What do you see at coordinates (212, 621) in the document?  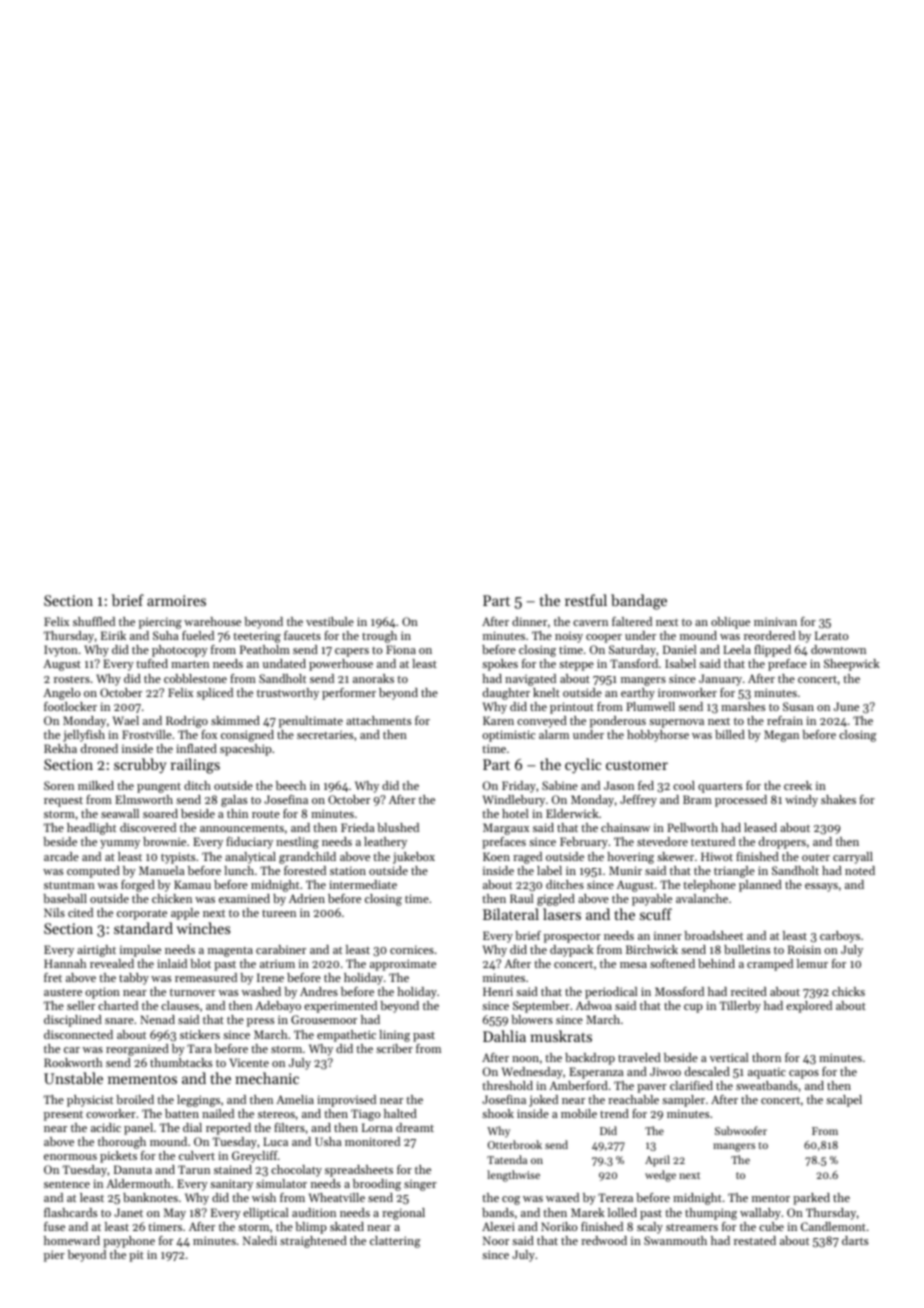 I see `warehouse` at bounding box center [212, 621].
